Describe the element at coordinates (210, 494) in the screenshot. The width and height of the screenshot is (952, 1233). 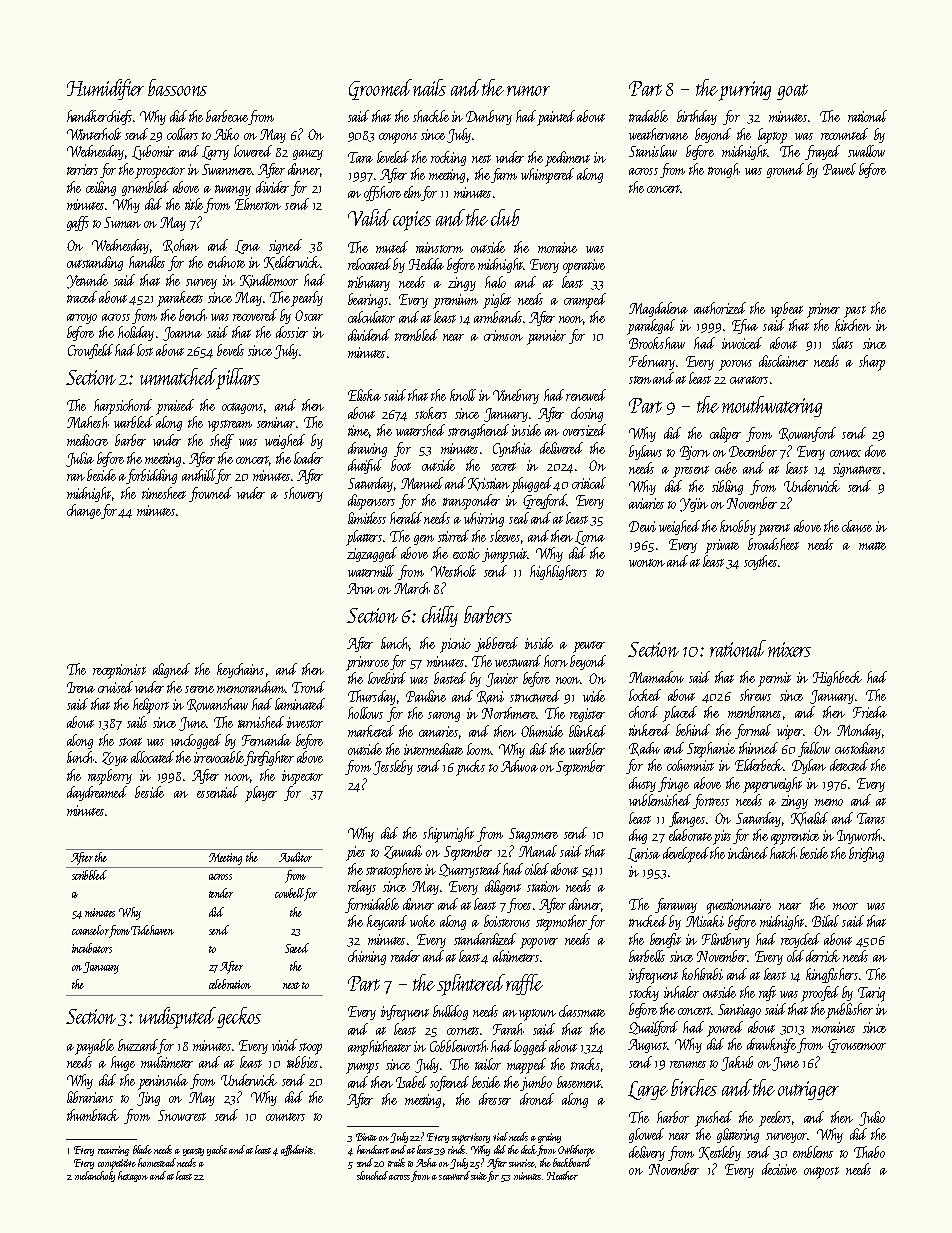
I see `frowned` at that location.
